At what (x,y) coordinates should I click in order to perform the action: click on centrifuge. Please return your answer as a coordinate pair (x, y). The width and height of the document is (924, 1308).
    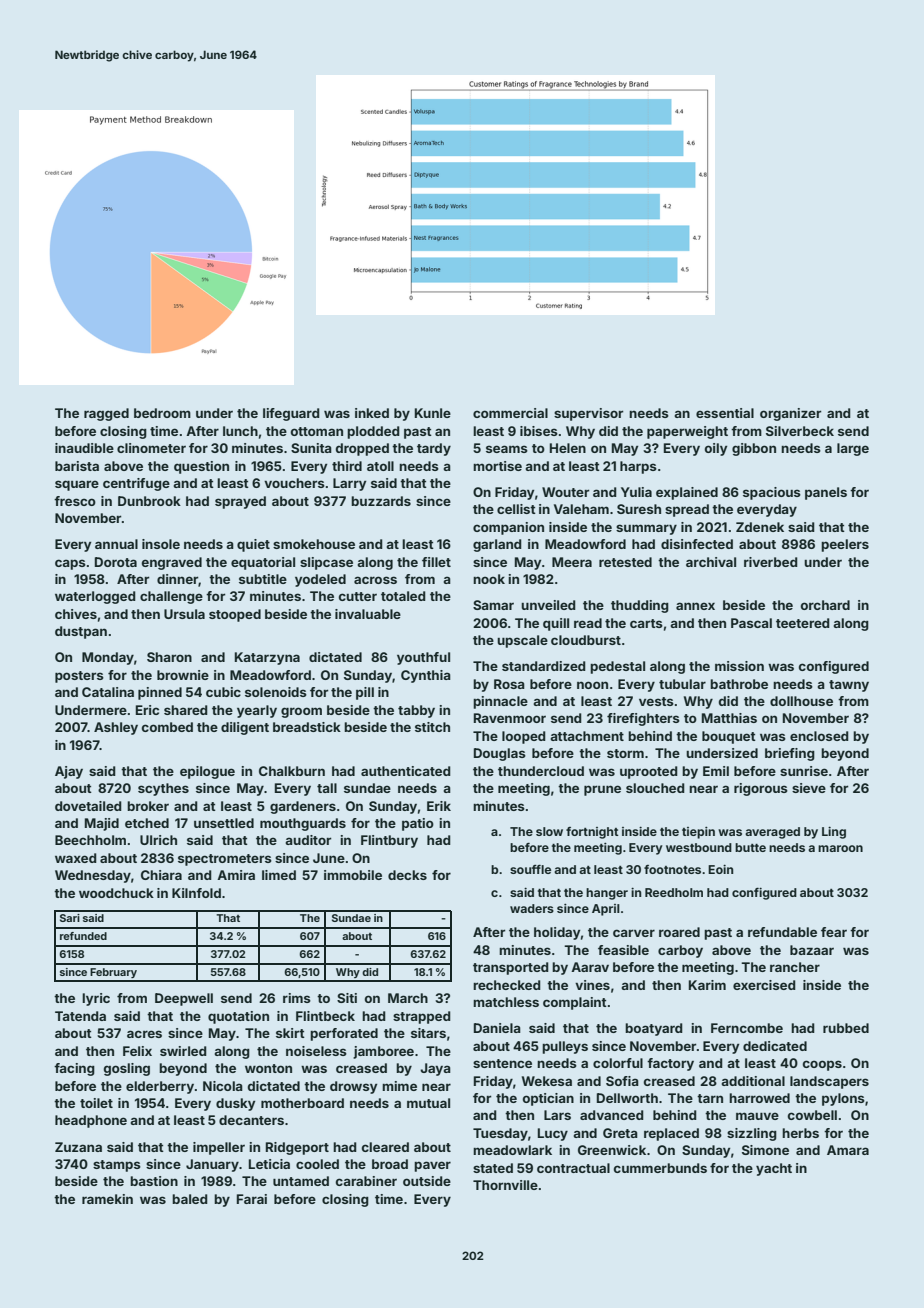
    Looking at the image, I should click on (136, 484).
